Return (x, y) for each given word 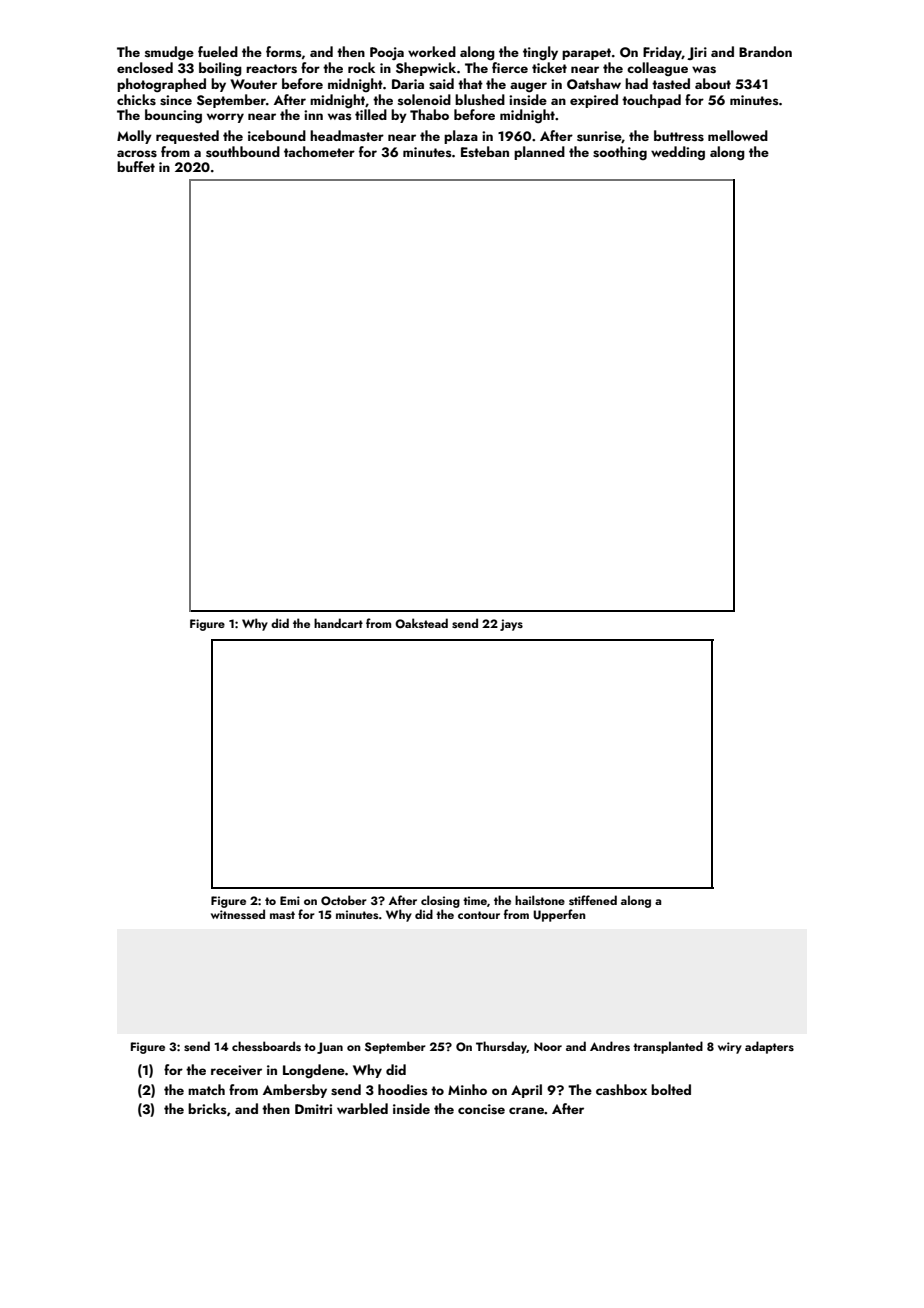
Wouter (253, 84)
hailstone (540, 900)
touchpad (651, 101)
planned (539, 153)
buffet (136, 166)
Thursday (501, 1047)
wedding (678, 153)
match (206, 1089)
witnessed (238, 914)
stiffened (593, 900)
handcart (338, 623)
